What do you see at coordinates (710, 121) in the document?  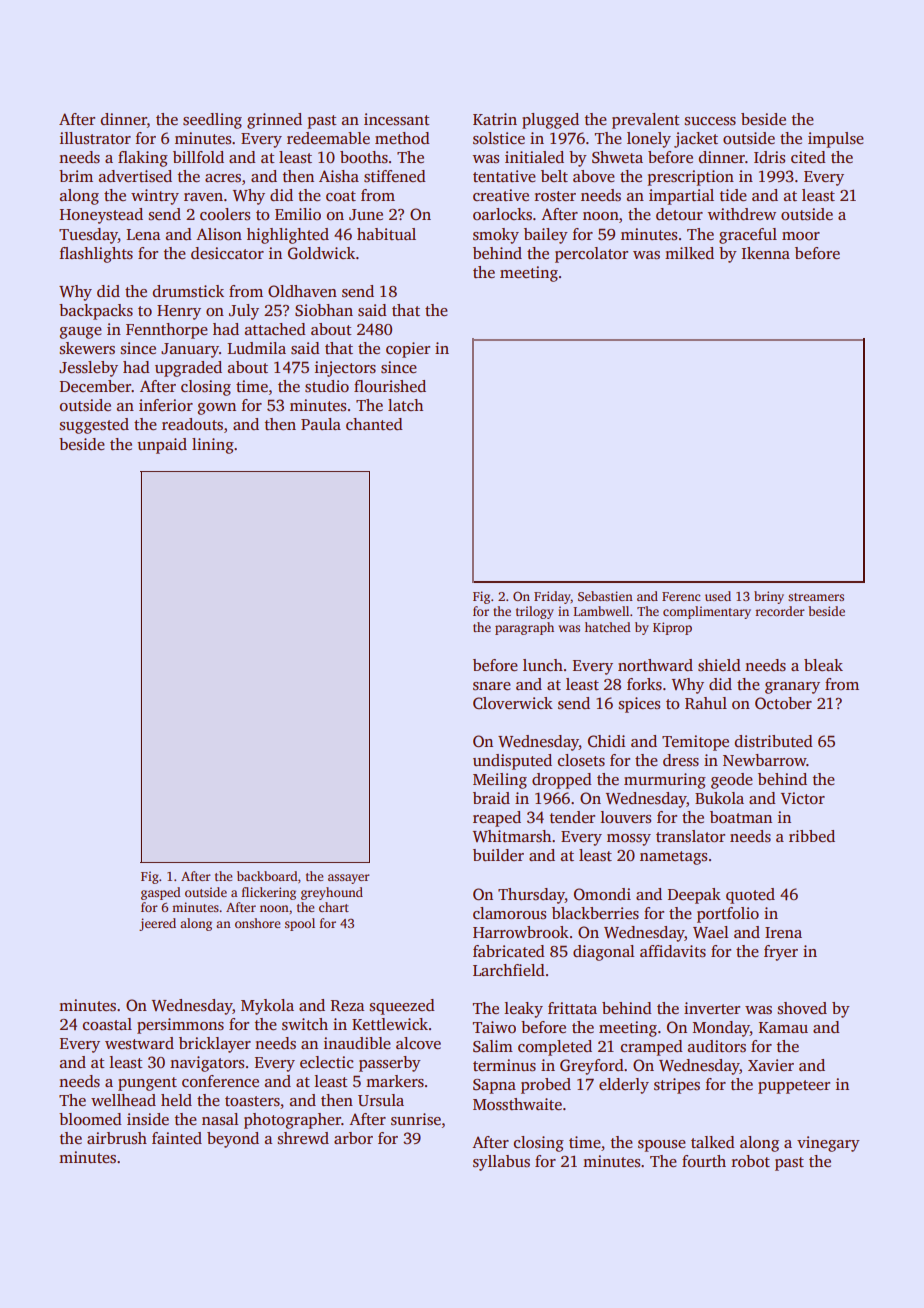 I see `success` at bounding box center [710, 121].
